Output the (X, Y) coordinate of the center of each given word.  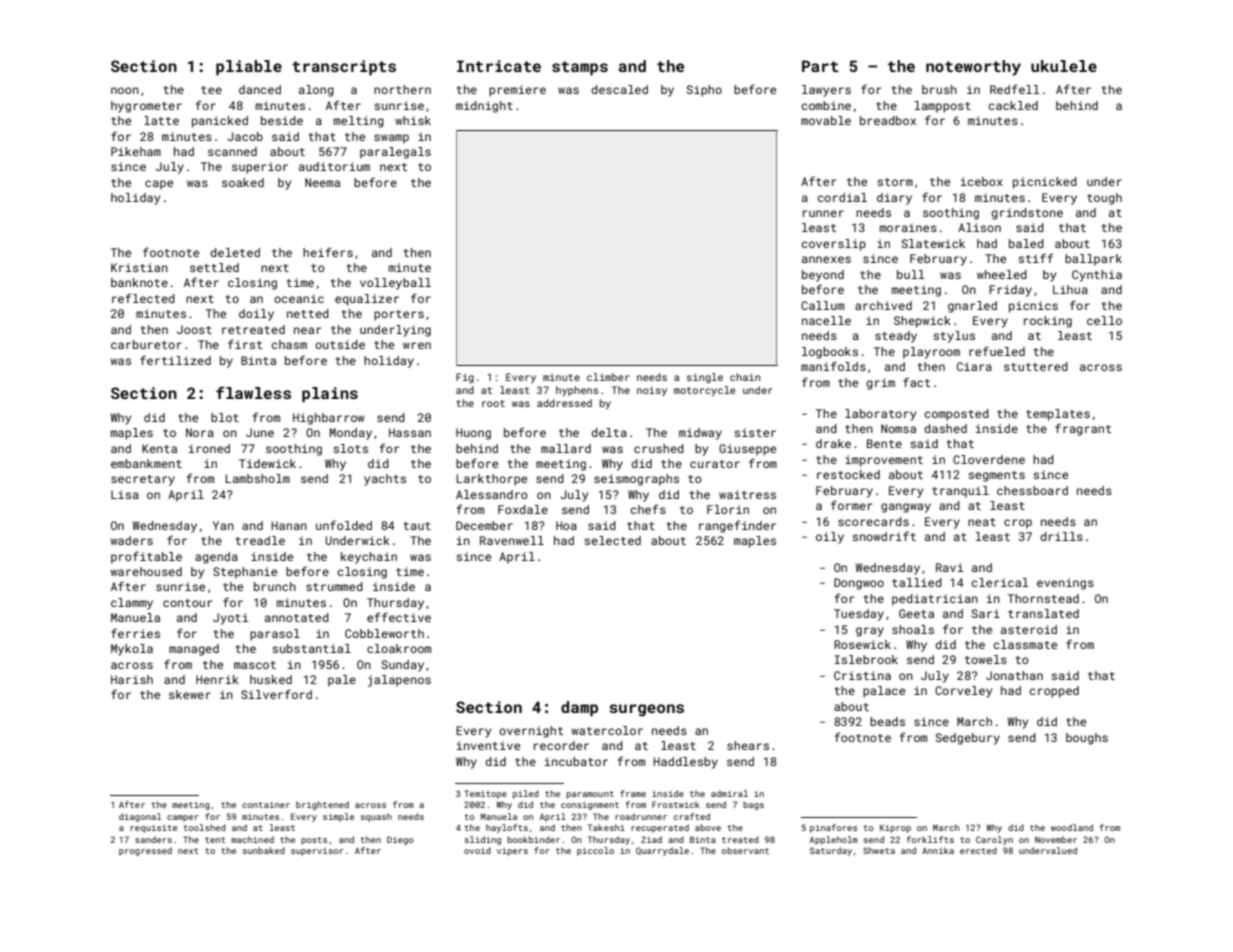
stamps (580, 68)
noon (125, 90)
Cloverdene (989, 459)
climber (608, 377)
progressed (145, 851)
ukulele (1064, 66)
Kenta (159, 448)
